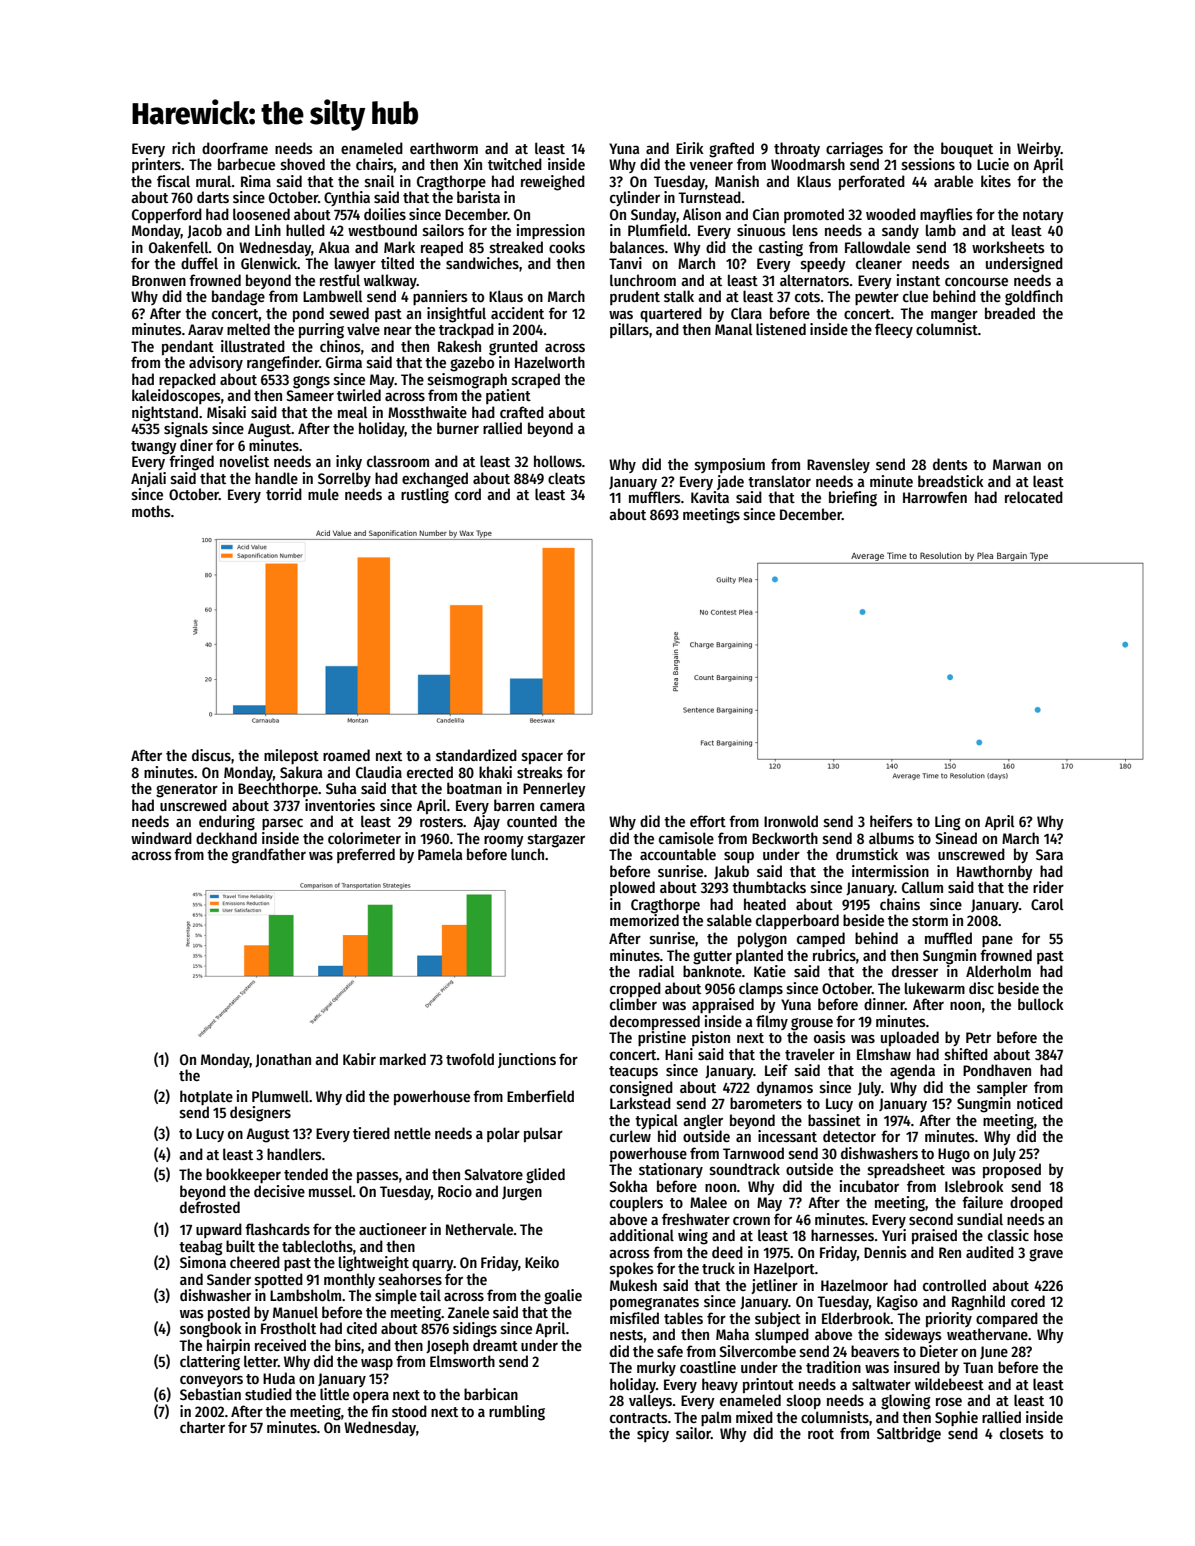 The image size is (1195, 1546). Describe the element at coordinates (894, 330) in the image. I see `fleecy` at that location.
